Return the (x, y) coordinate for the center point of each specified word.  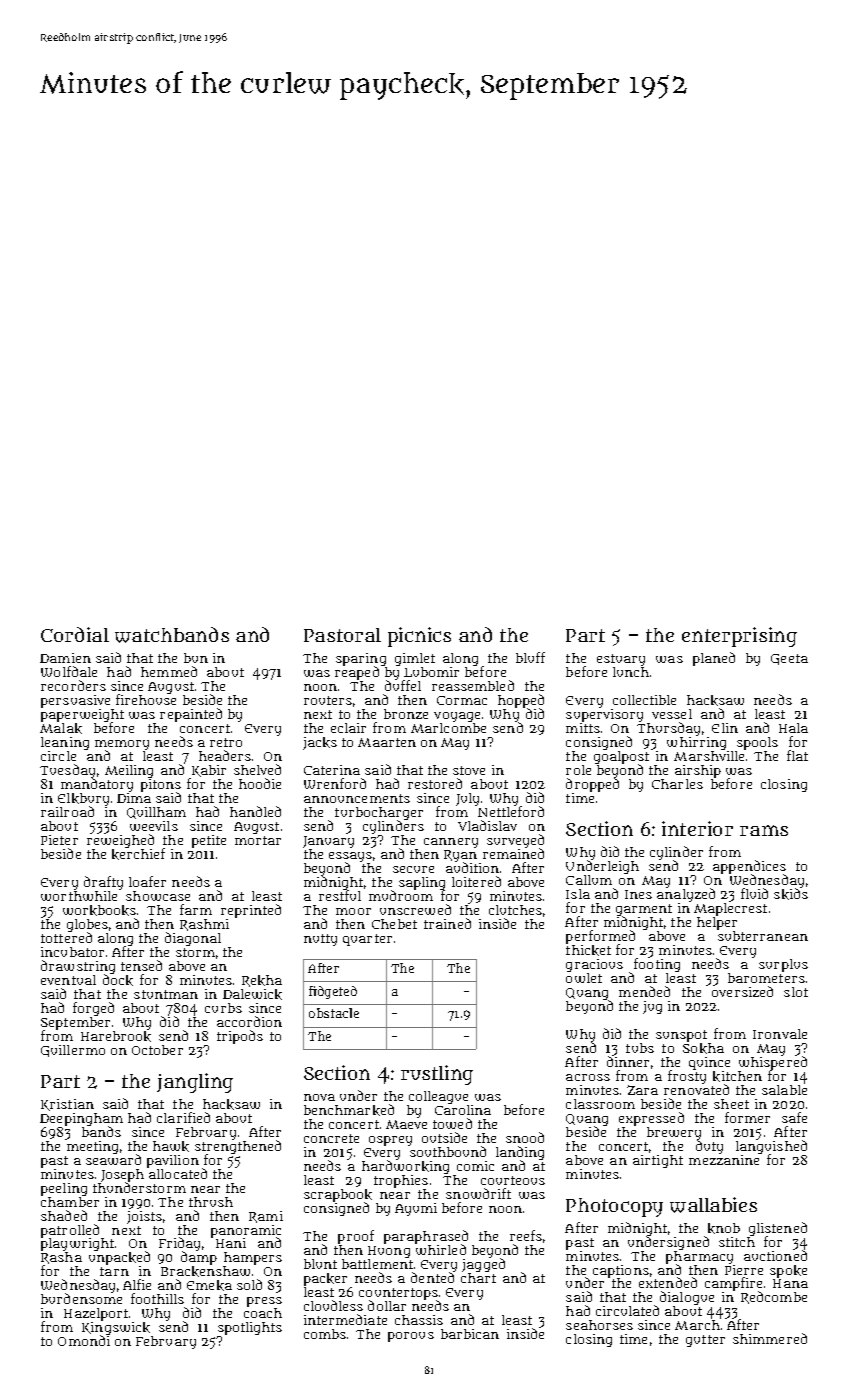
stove (469, 770)
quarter (367, 940)
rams (764, 830)
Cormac (462, 700)
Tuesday (67, 771)
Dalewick (252, 994)
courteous (513, 1180)
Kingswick (116, 1329)
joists (144, 1217)
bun (196, 658)
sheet (731, 1104)
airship (698, 771)
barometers (766, 978)
